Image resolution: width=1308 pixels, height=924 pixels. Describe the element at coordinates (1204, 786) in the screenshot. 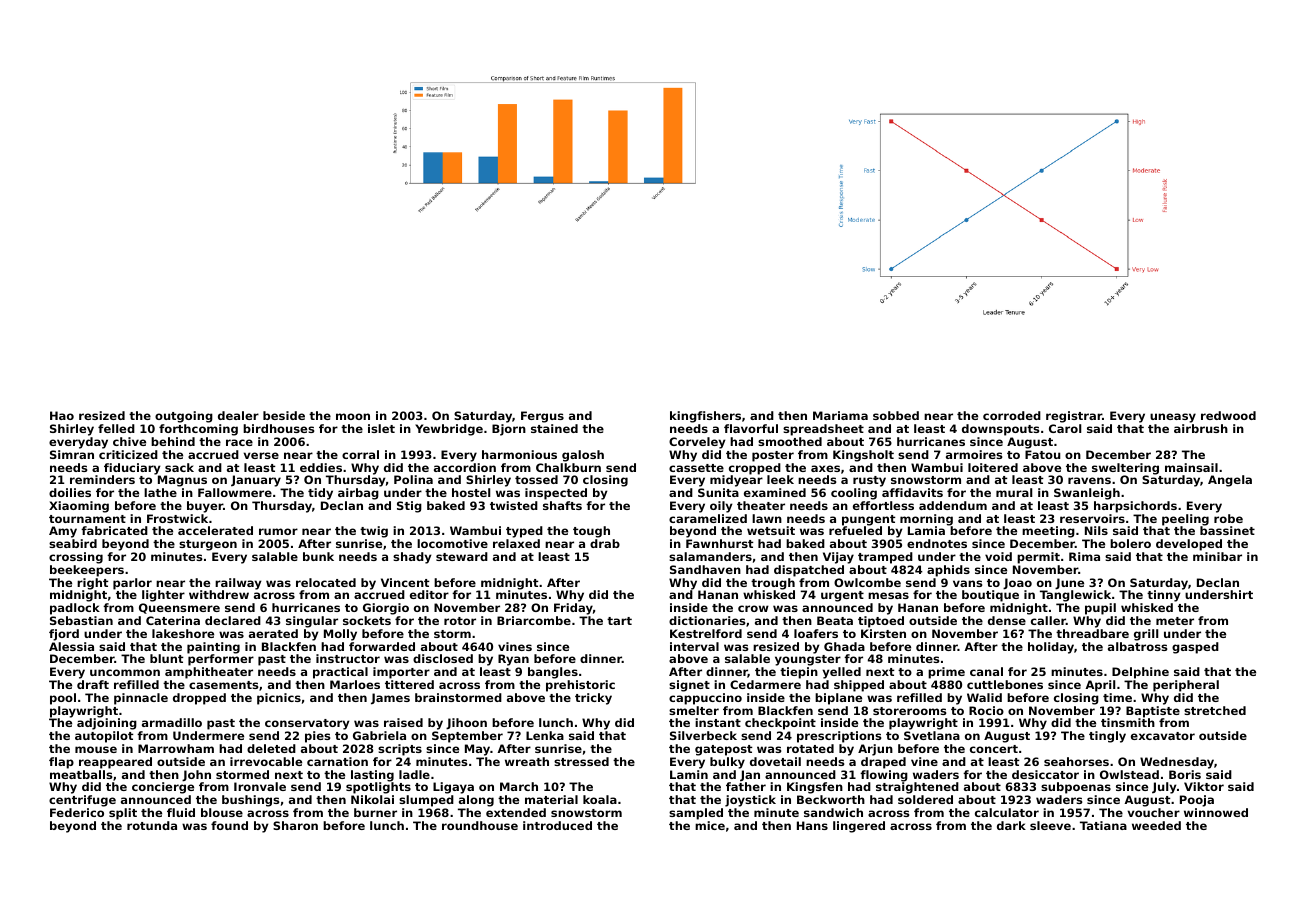

I see `Viktor` at that location.
